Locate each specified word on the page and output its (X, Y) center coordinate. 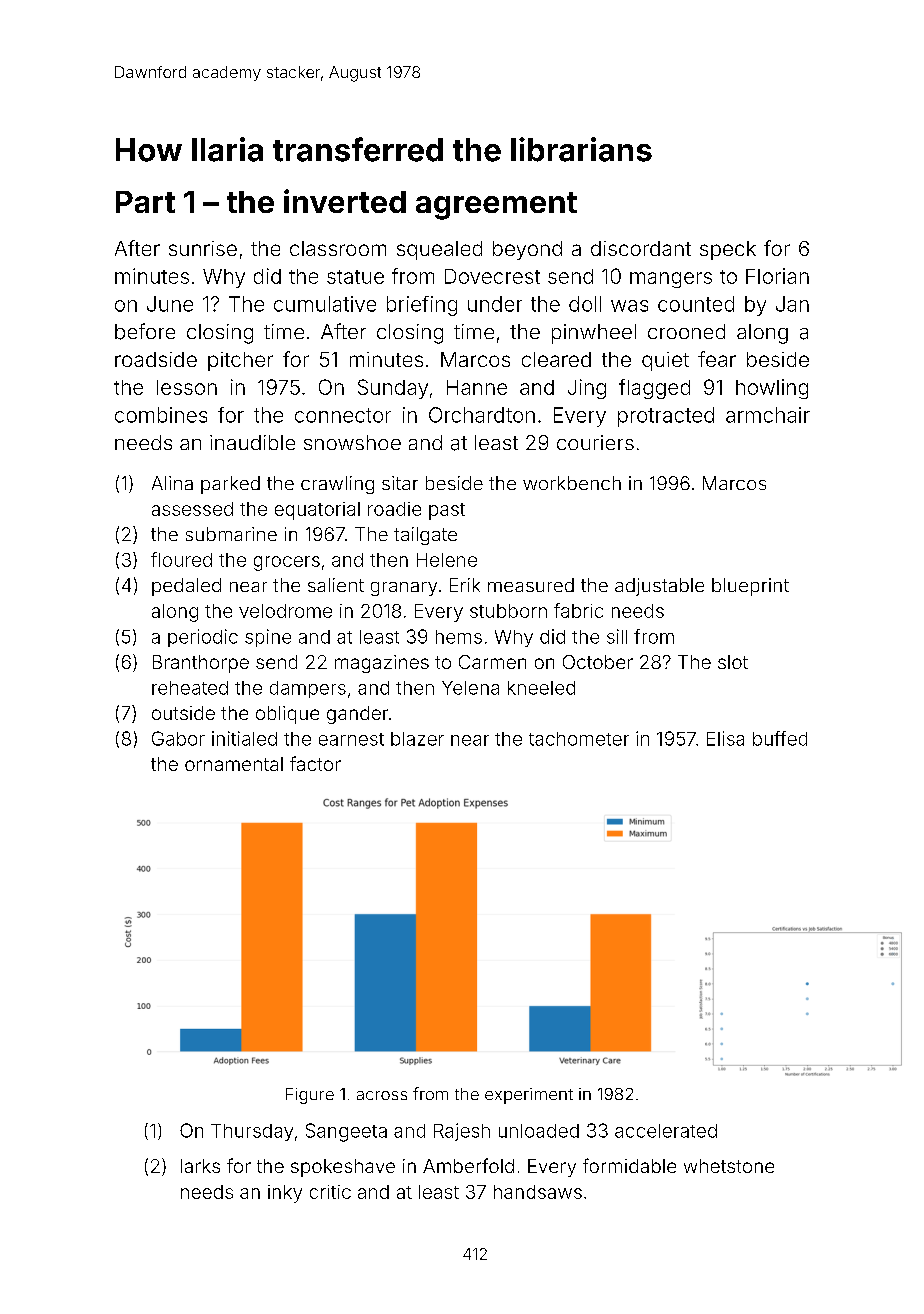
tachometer (579, 739)
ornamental (234, 764)
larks (200, 1166)
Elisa (725, 738)
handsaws (538, 1192)
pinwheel (594, 334)
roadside (156, 359)
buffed (780, 738)
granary (404, 589)
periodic (203, 638)
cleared (556, 359)
